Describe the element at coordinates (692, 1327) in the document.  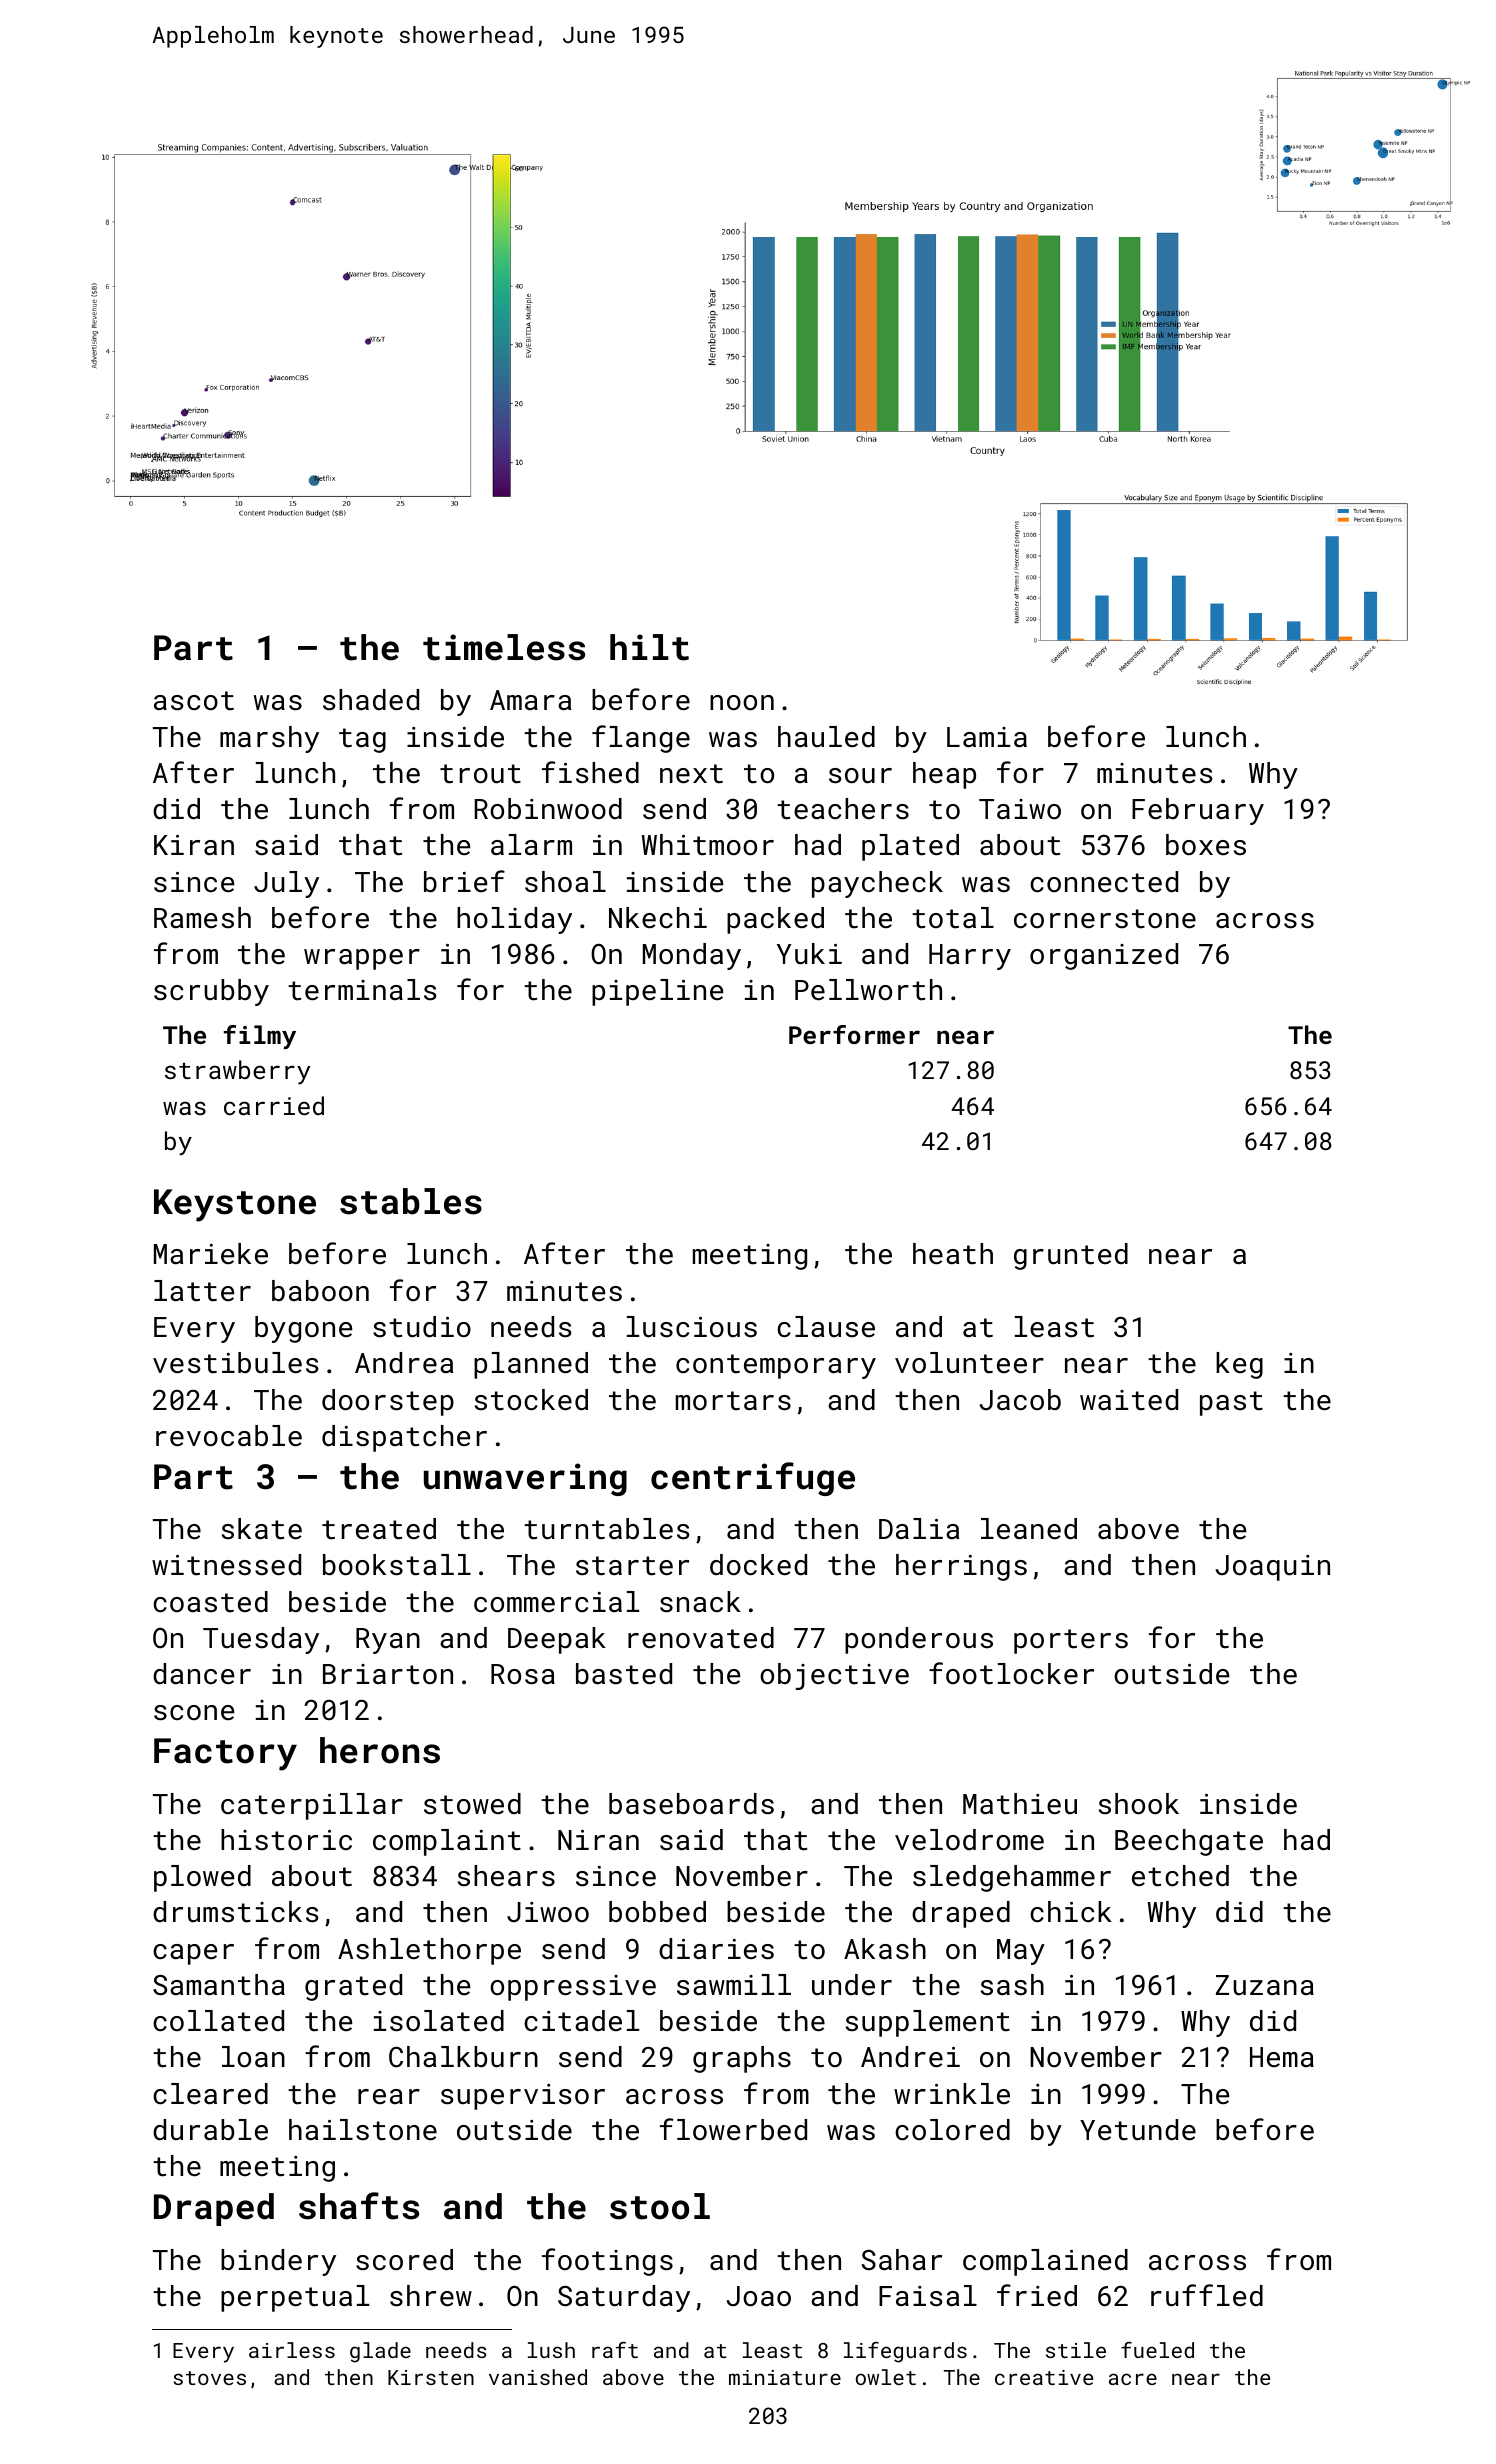
I see `luscious` at that location.
